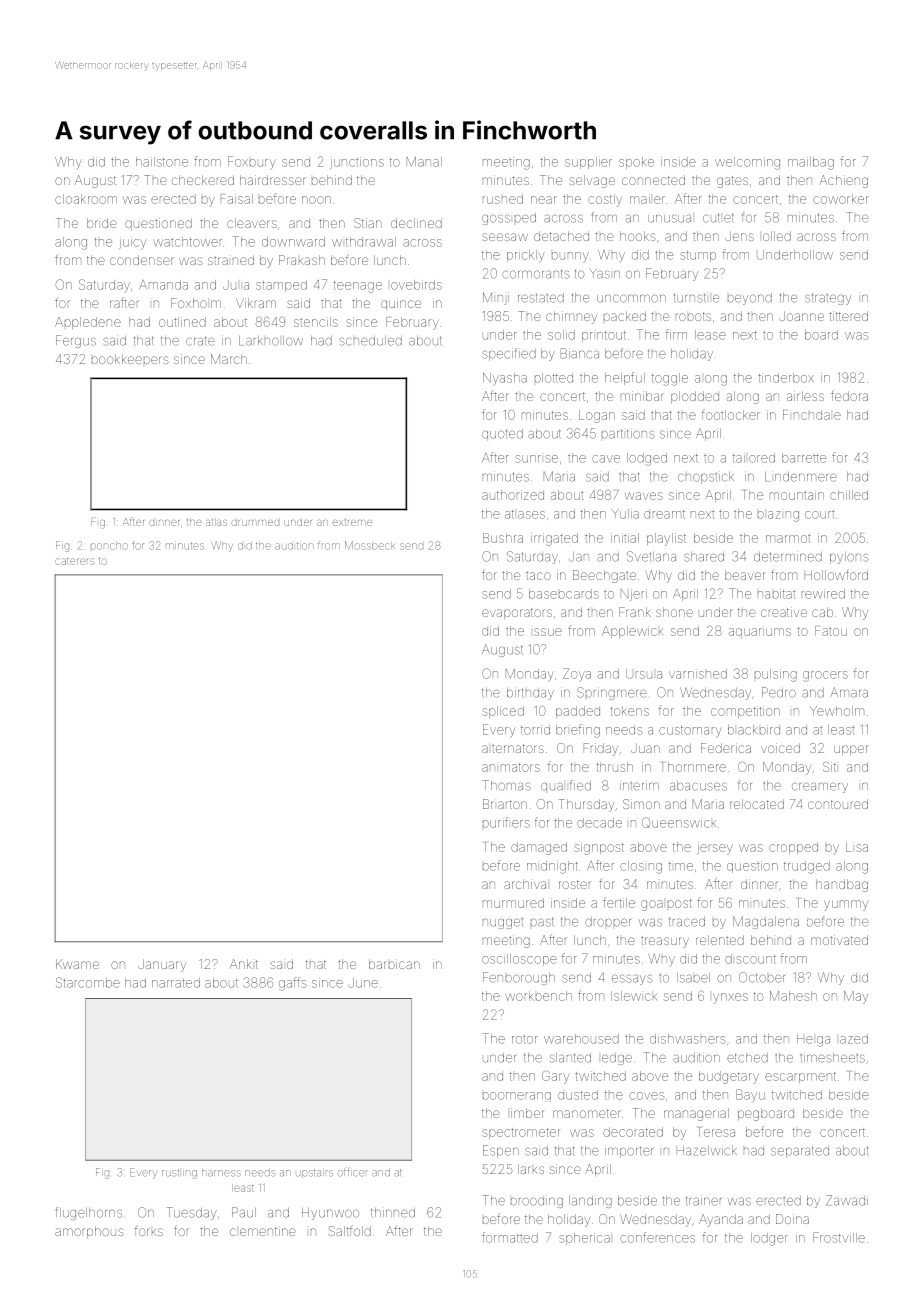  I want to click on aquariums, so click(760, 632).
